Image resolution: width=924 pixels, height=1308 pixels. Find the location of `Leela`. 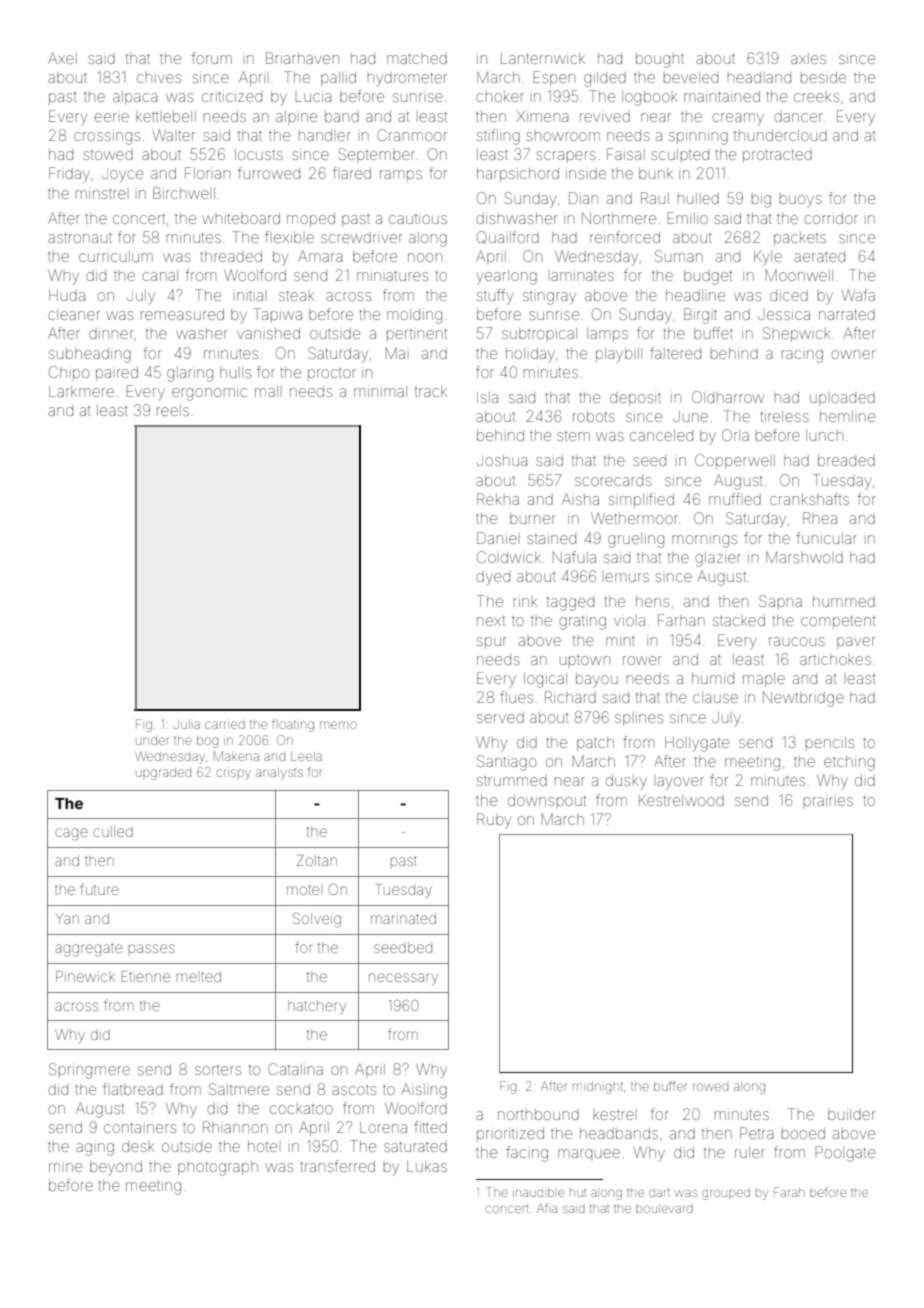

Leela is located at coordinates (306, 756).
